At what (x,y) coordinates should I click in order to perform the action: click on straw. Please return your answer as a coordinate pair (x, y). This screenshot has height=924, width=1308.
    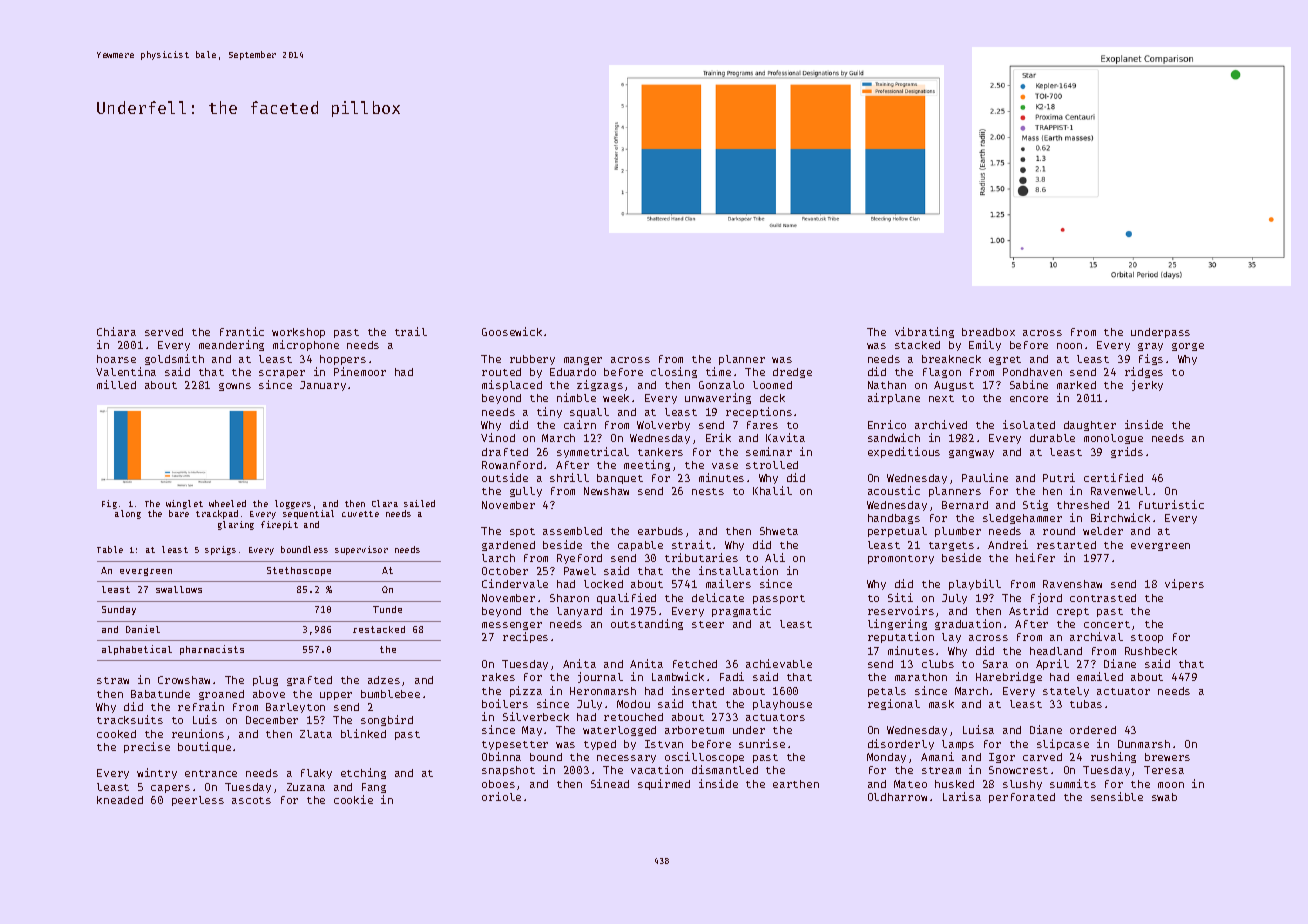
    Looking at the image, I should click on (113, 680).
